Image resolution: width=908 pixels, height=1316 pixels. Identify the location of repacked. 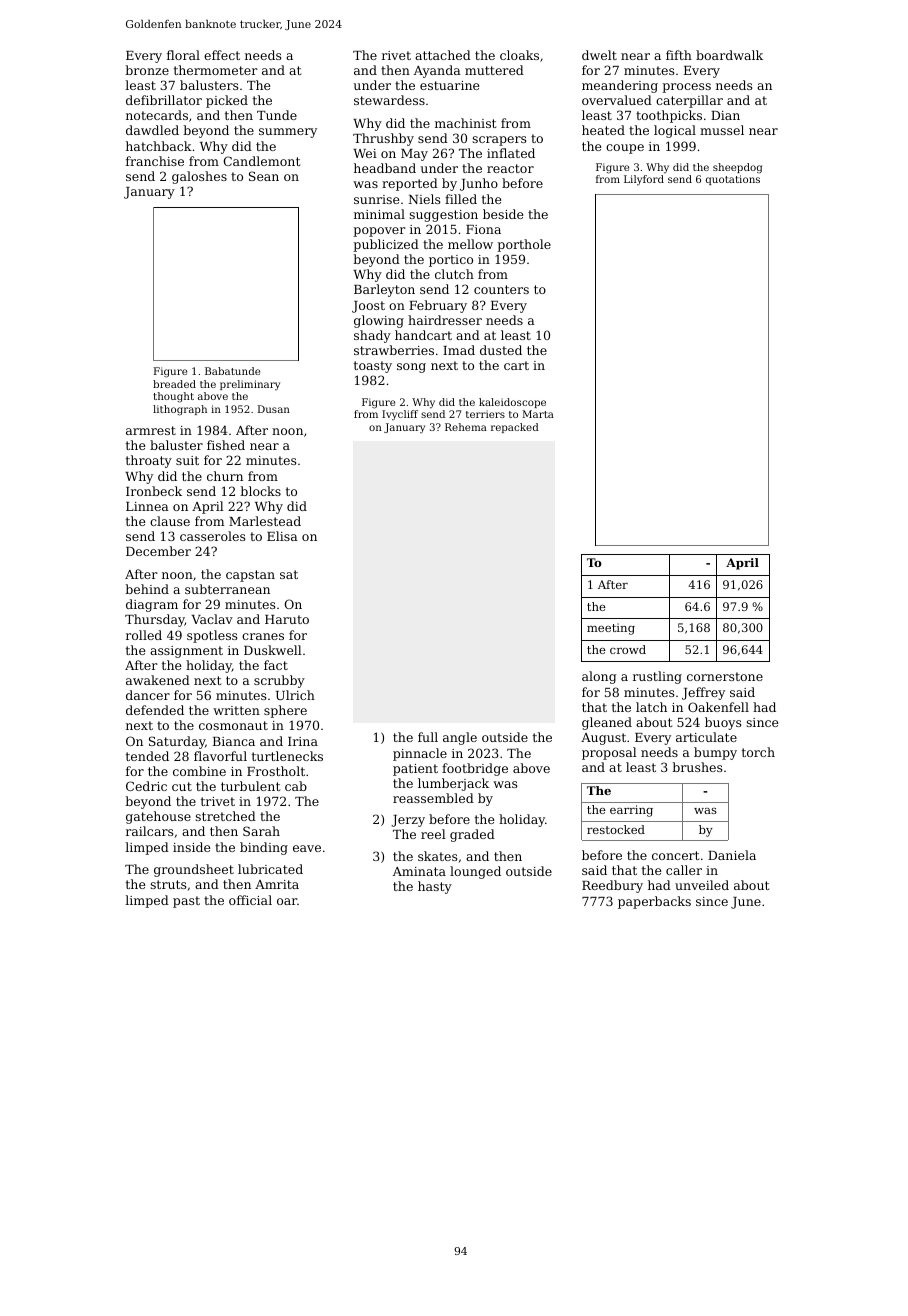
(515, 428).
